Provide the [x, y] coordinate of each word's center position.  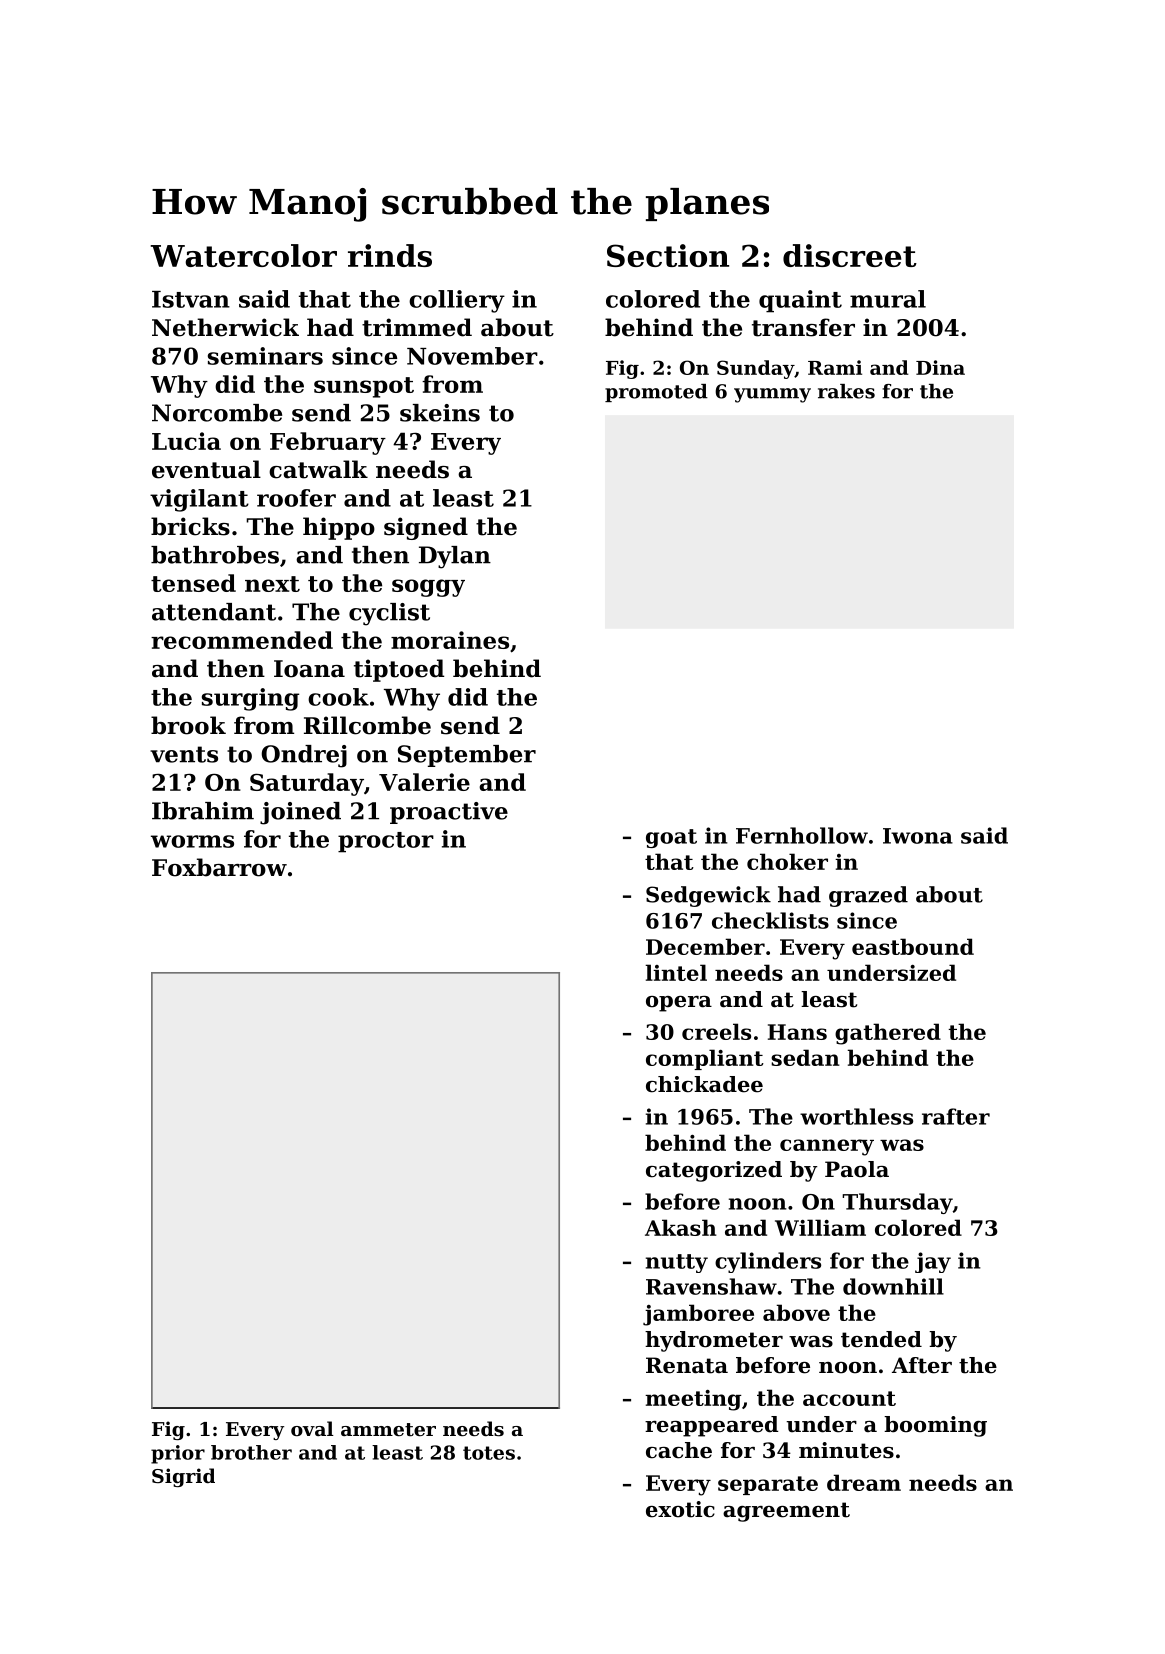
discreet [850, 255]
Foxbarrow [219, 867]
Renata [687, 1365]
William [820, 1227]
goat [671, 838]
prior [178, 1454]
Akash [681, 1227]
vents [184, 754]
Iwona [918, 836]
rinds [390, 255]
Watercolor [243, 255]
